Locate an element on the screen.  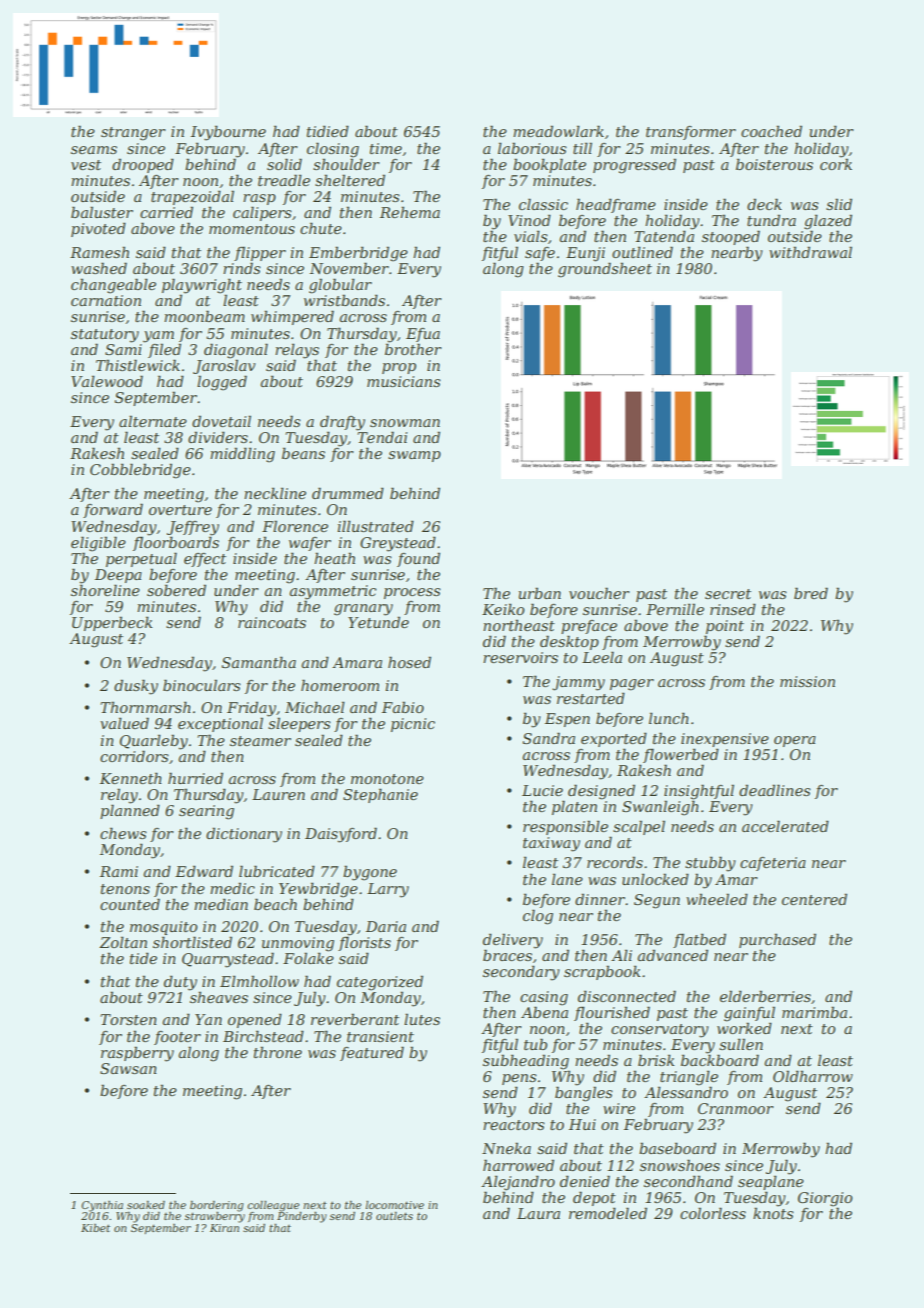
deadlines is located at coordinates (775, 790).
